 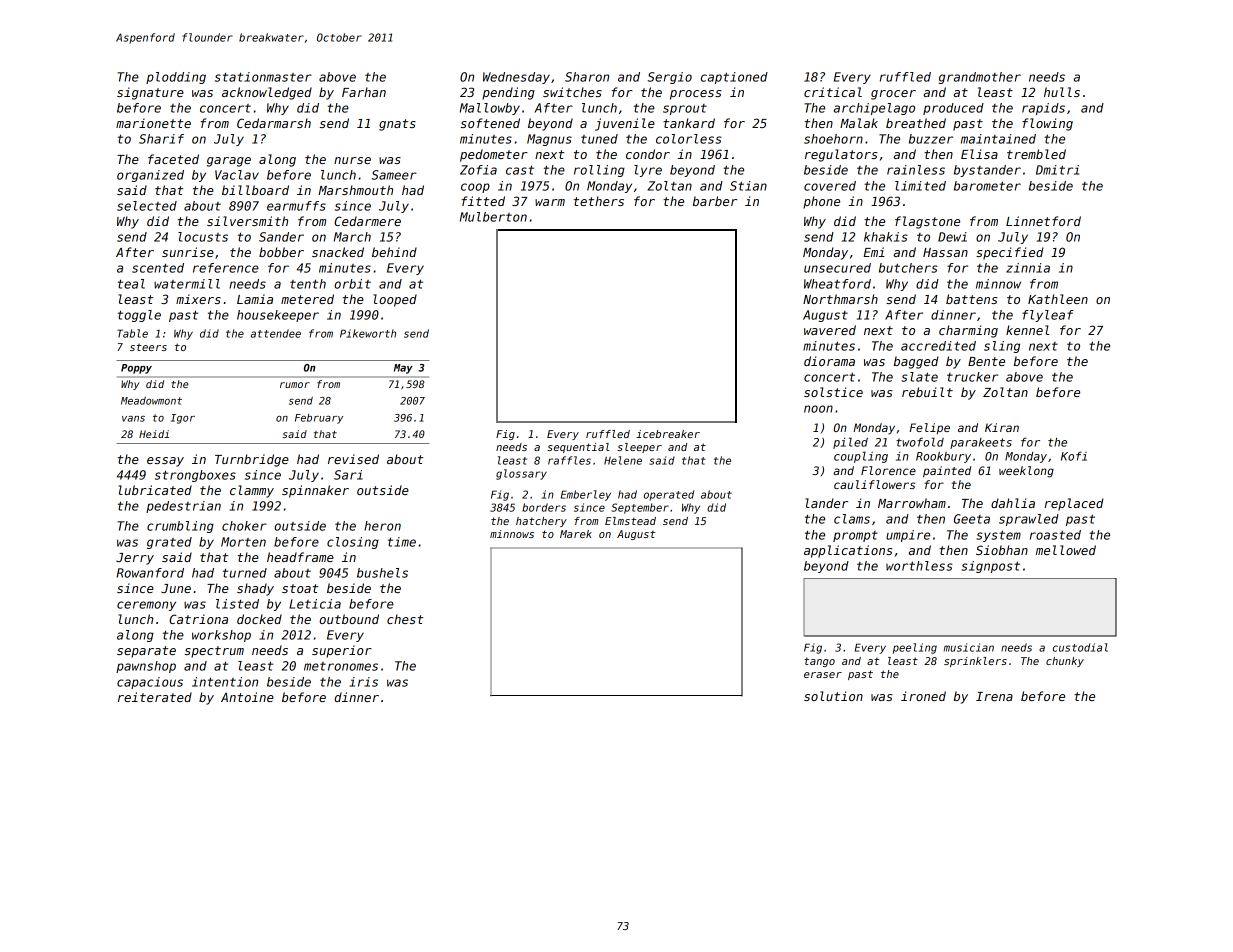 What do you see at coordinates (255, 299) in the page?
I see `Lamia` at bounding box center [255, 299].
